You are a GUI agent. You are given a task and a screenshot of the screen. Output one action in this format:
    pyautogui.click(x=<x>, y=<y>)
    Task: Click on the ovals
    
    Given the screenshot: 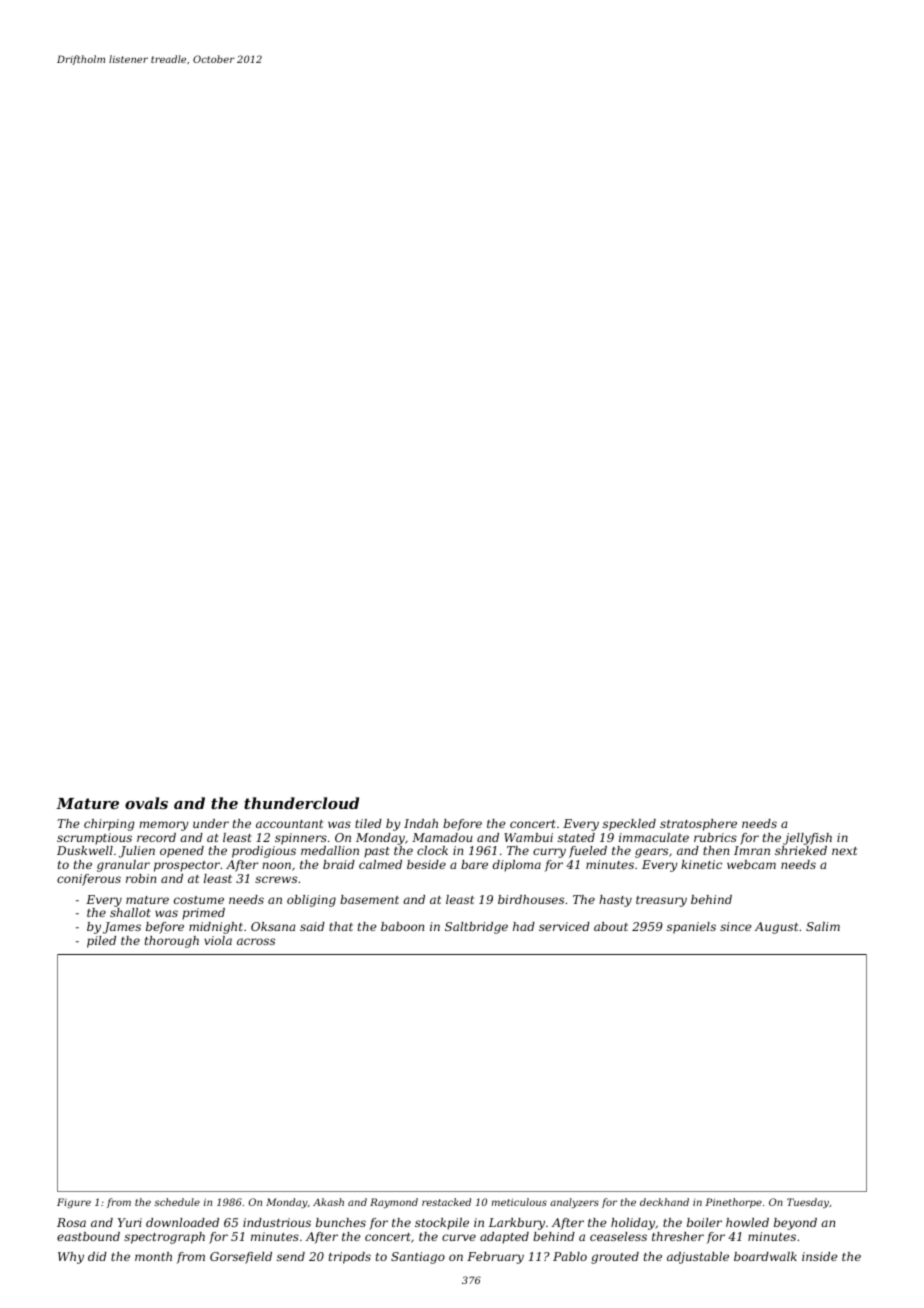 What is the action you would take?
    pyautogui.click(x=146, y=803)
